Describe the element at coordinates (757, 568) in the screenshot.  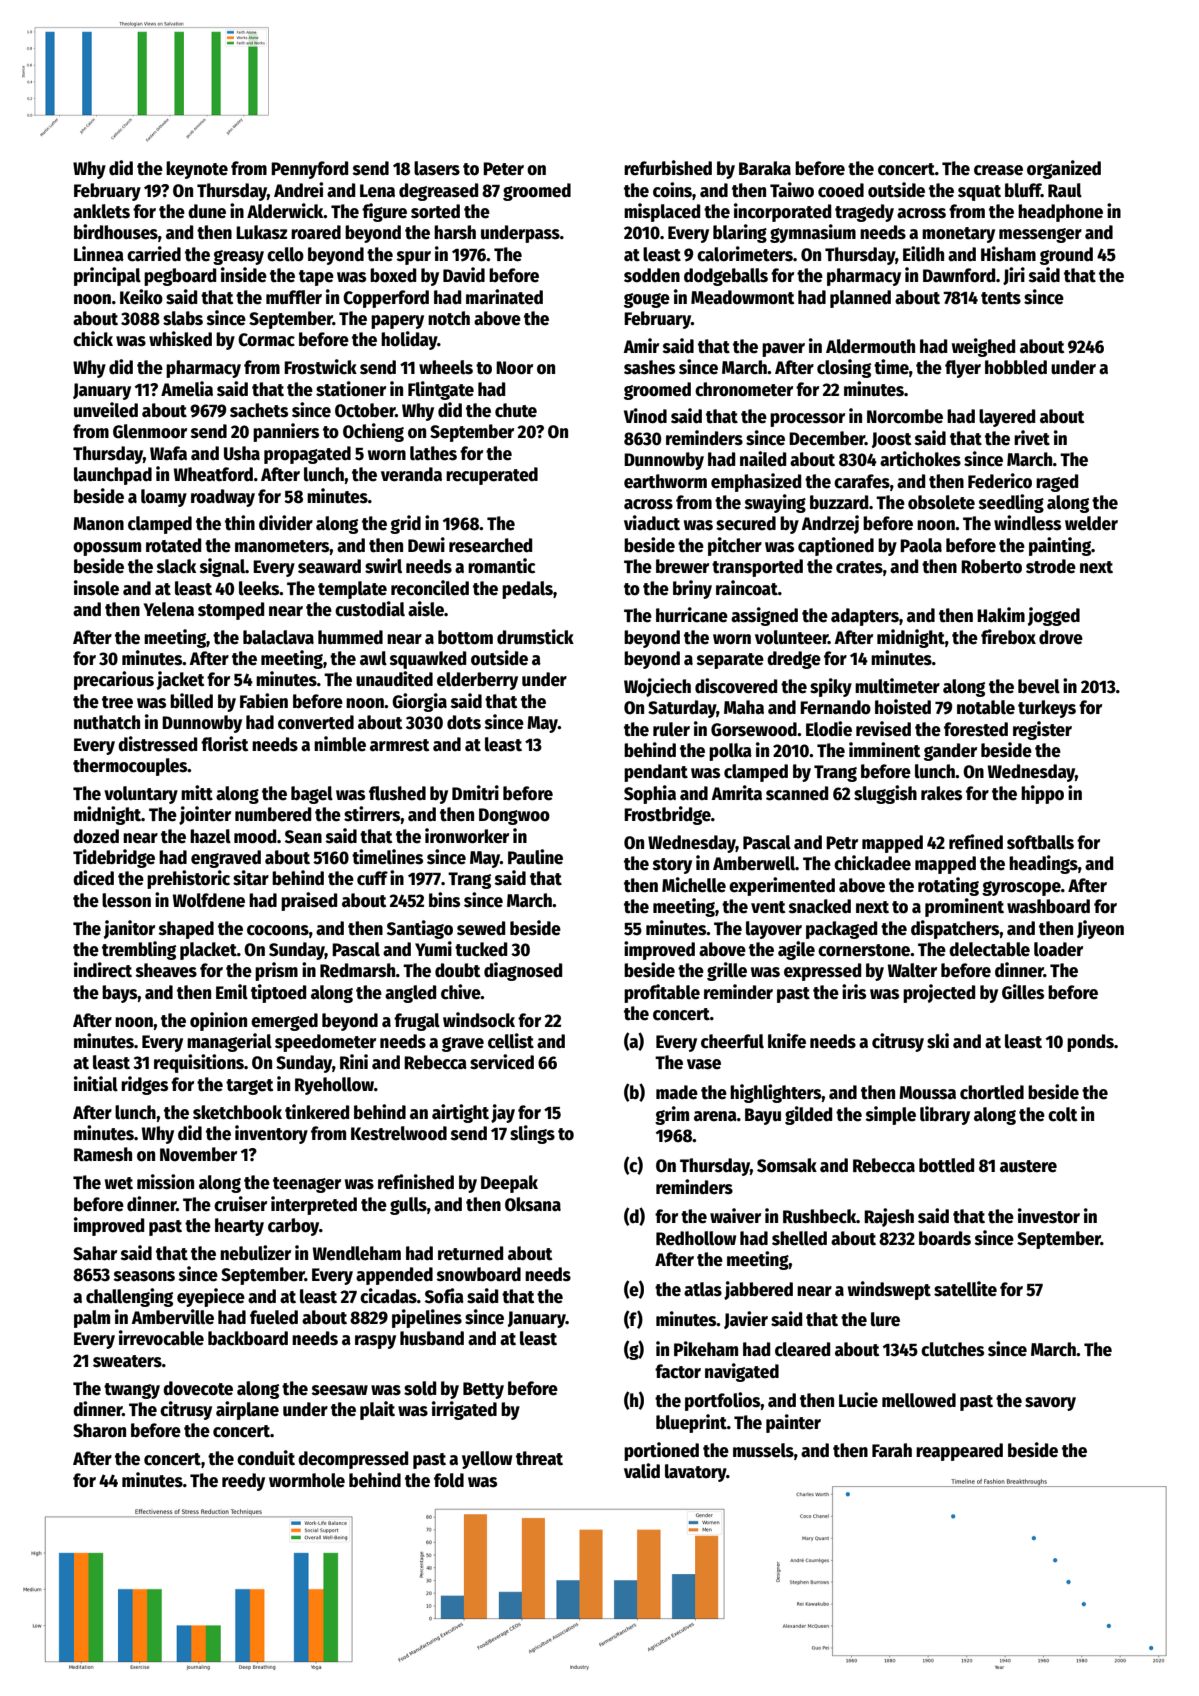
I see `transported` at that location.
